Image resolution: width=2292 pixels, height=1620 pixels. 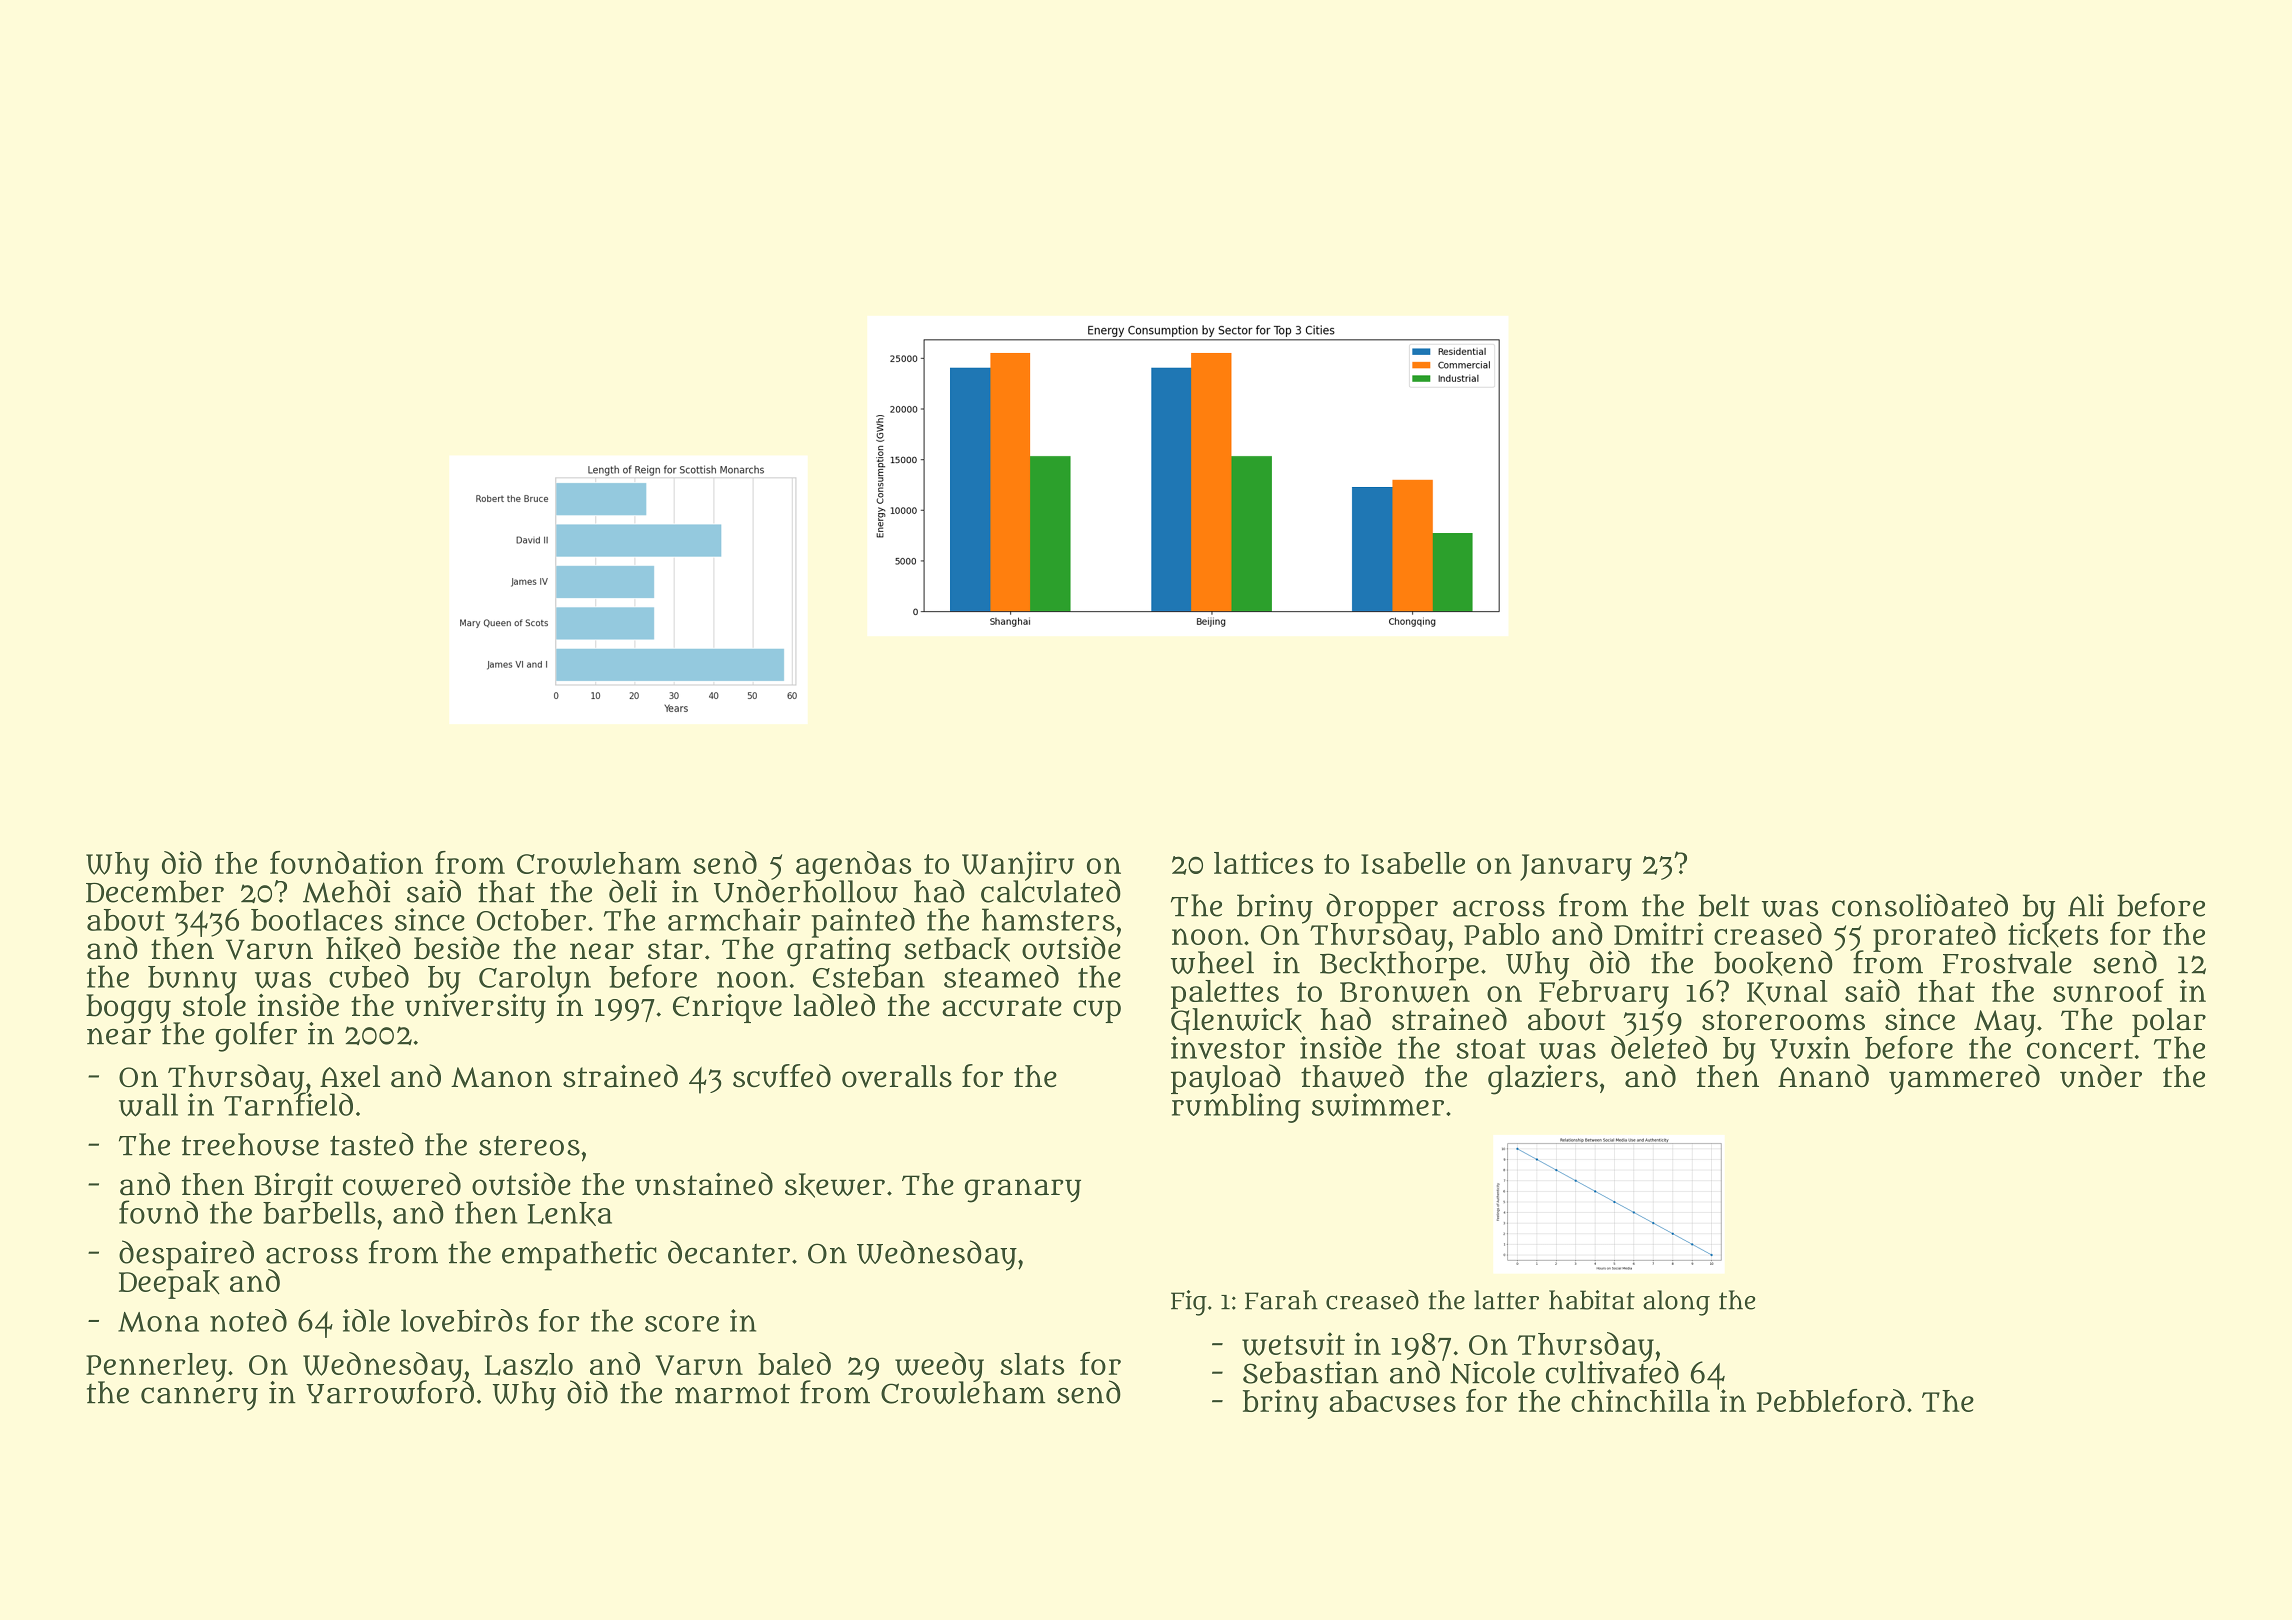 I want to click on Pennerley, so click(x=156, y=1367).
